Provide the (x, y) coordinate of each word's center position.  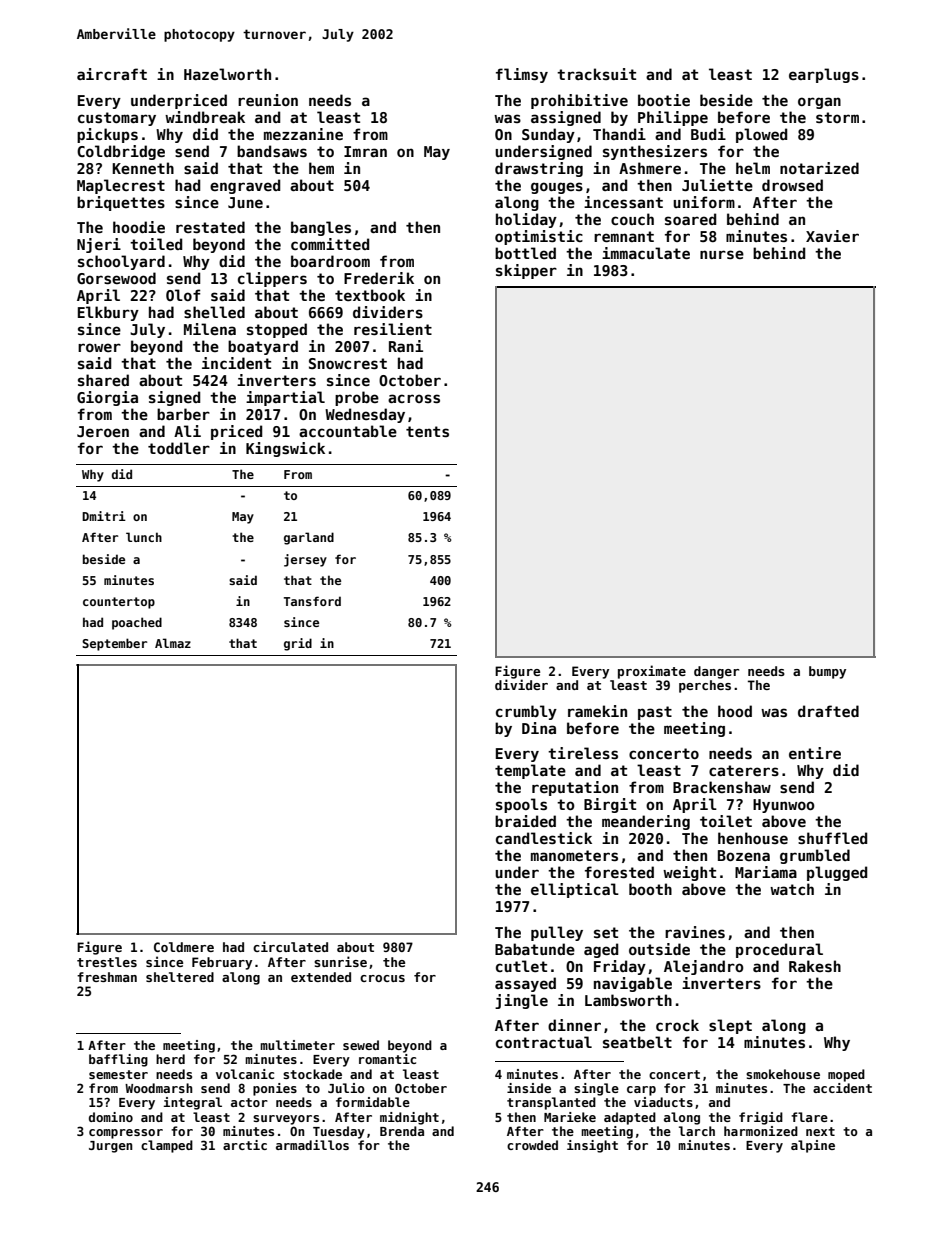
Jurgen (111, 1147)
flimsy (522, 75)
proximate (652, 672)
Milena (210, 329)
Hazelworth (227, 74)
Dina (539, 728)
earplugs (824, 75)
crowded (532, 1145)
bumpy (827, 672)
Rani (406, 346)
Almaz (173, 643)
